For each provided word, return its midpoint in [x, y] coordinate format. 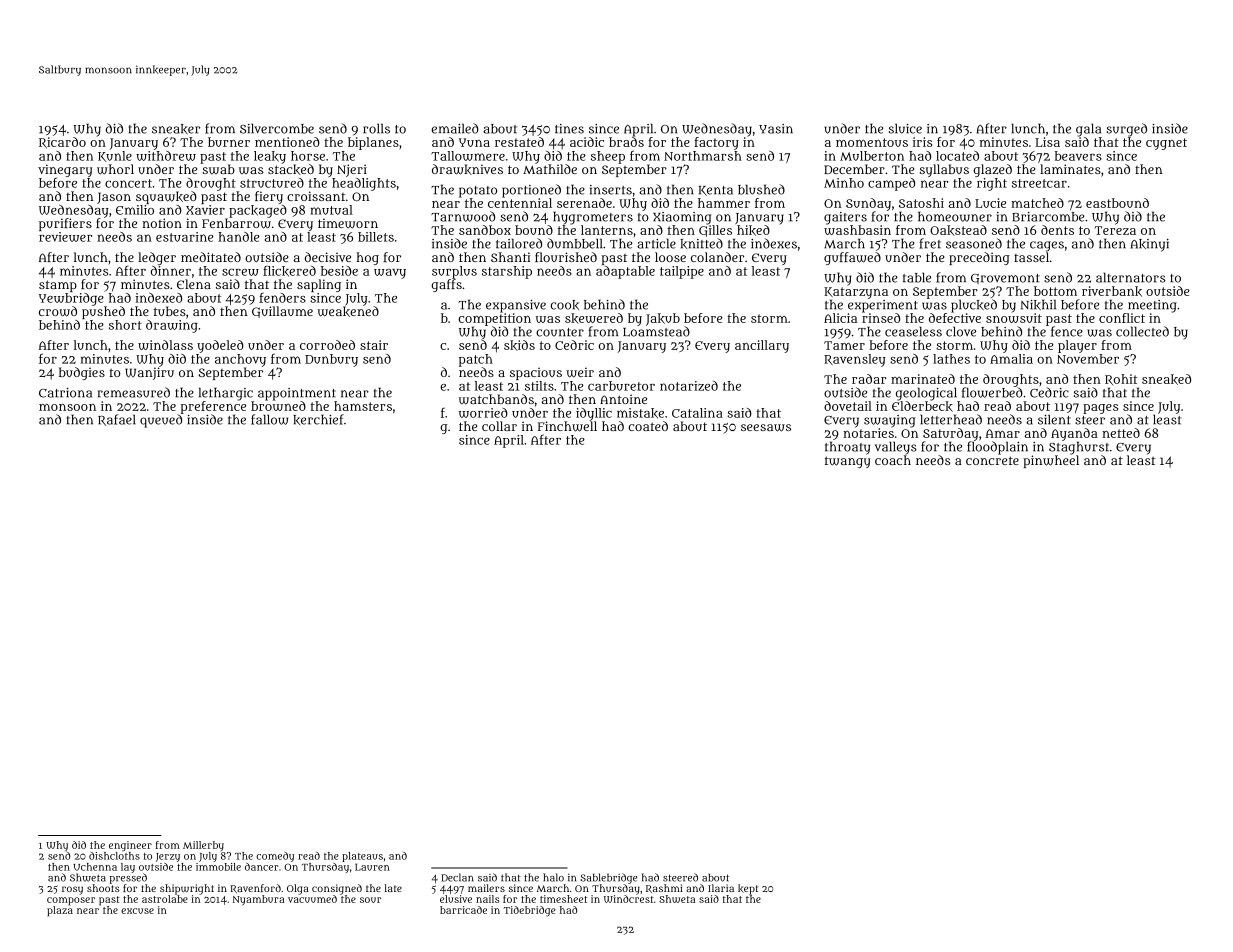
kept [748, 889]
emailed [455, 128]
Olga [298, 889]
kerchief [318, 419]
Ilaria [721, 888]
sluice [905, 128]
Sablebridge [608, 878]
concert [128, 183]
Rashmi [664, 888]
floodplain [997, 448]
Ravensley [855, 360]
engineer [130, 846]
